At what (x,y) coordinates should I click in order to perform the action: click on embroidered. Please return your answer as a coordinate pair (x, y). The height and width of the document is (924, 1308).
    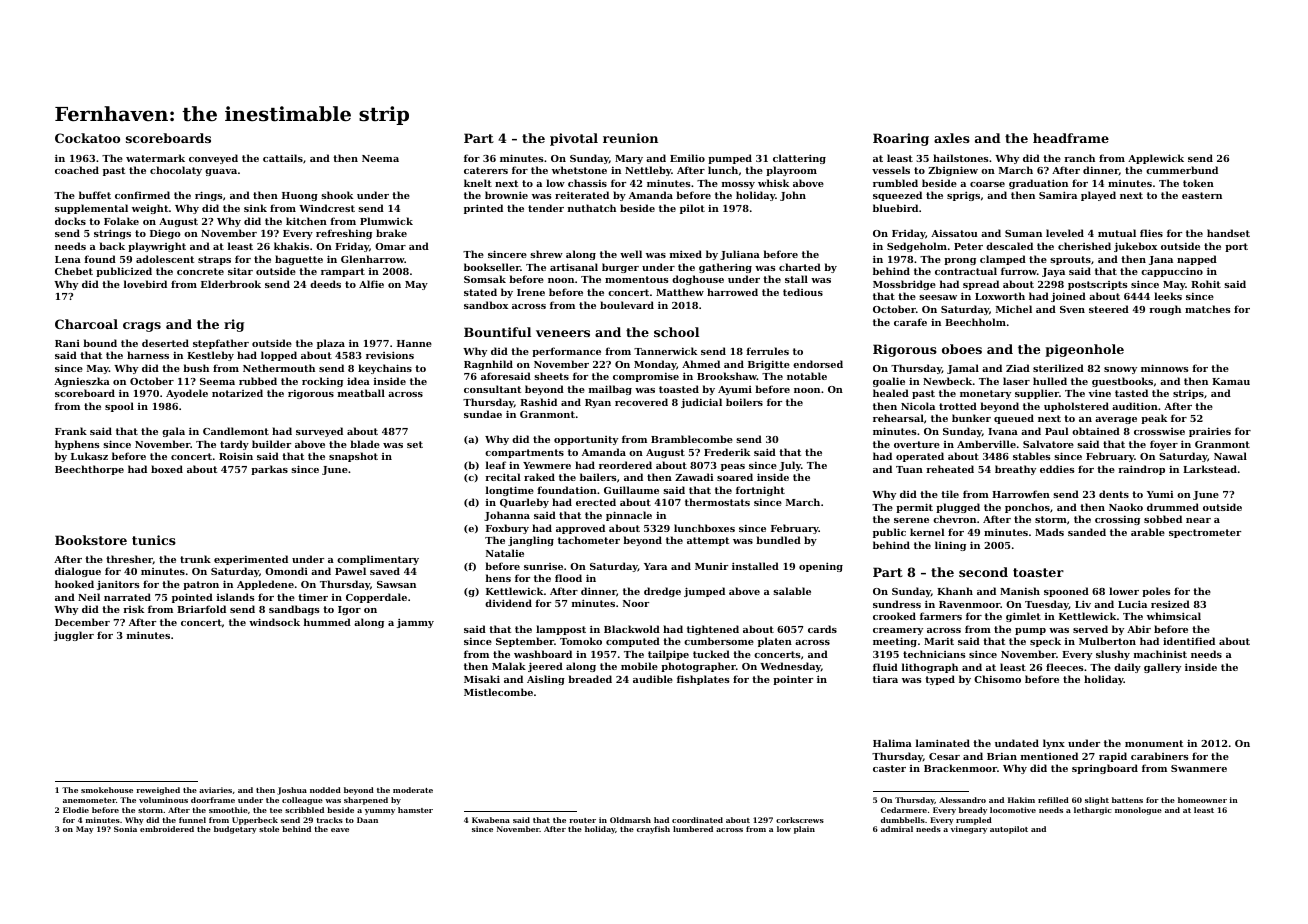
    Looking at the image, I should click on (167, 829).
